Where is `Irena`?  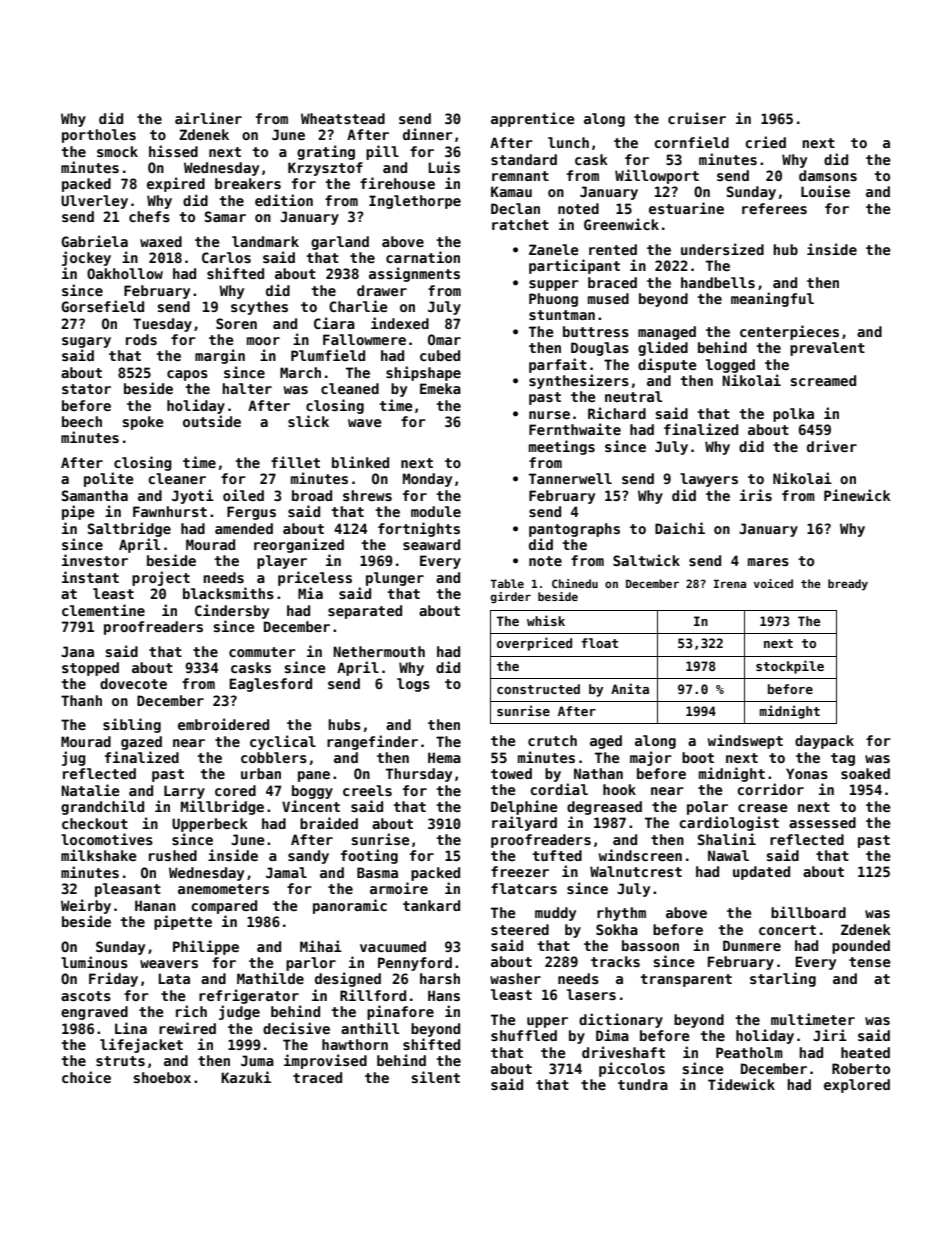 Irena is located at coordinates (730, 583).
